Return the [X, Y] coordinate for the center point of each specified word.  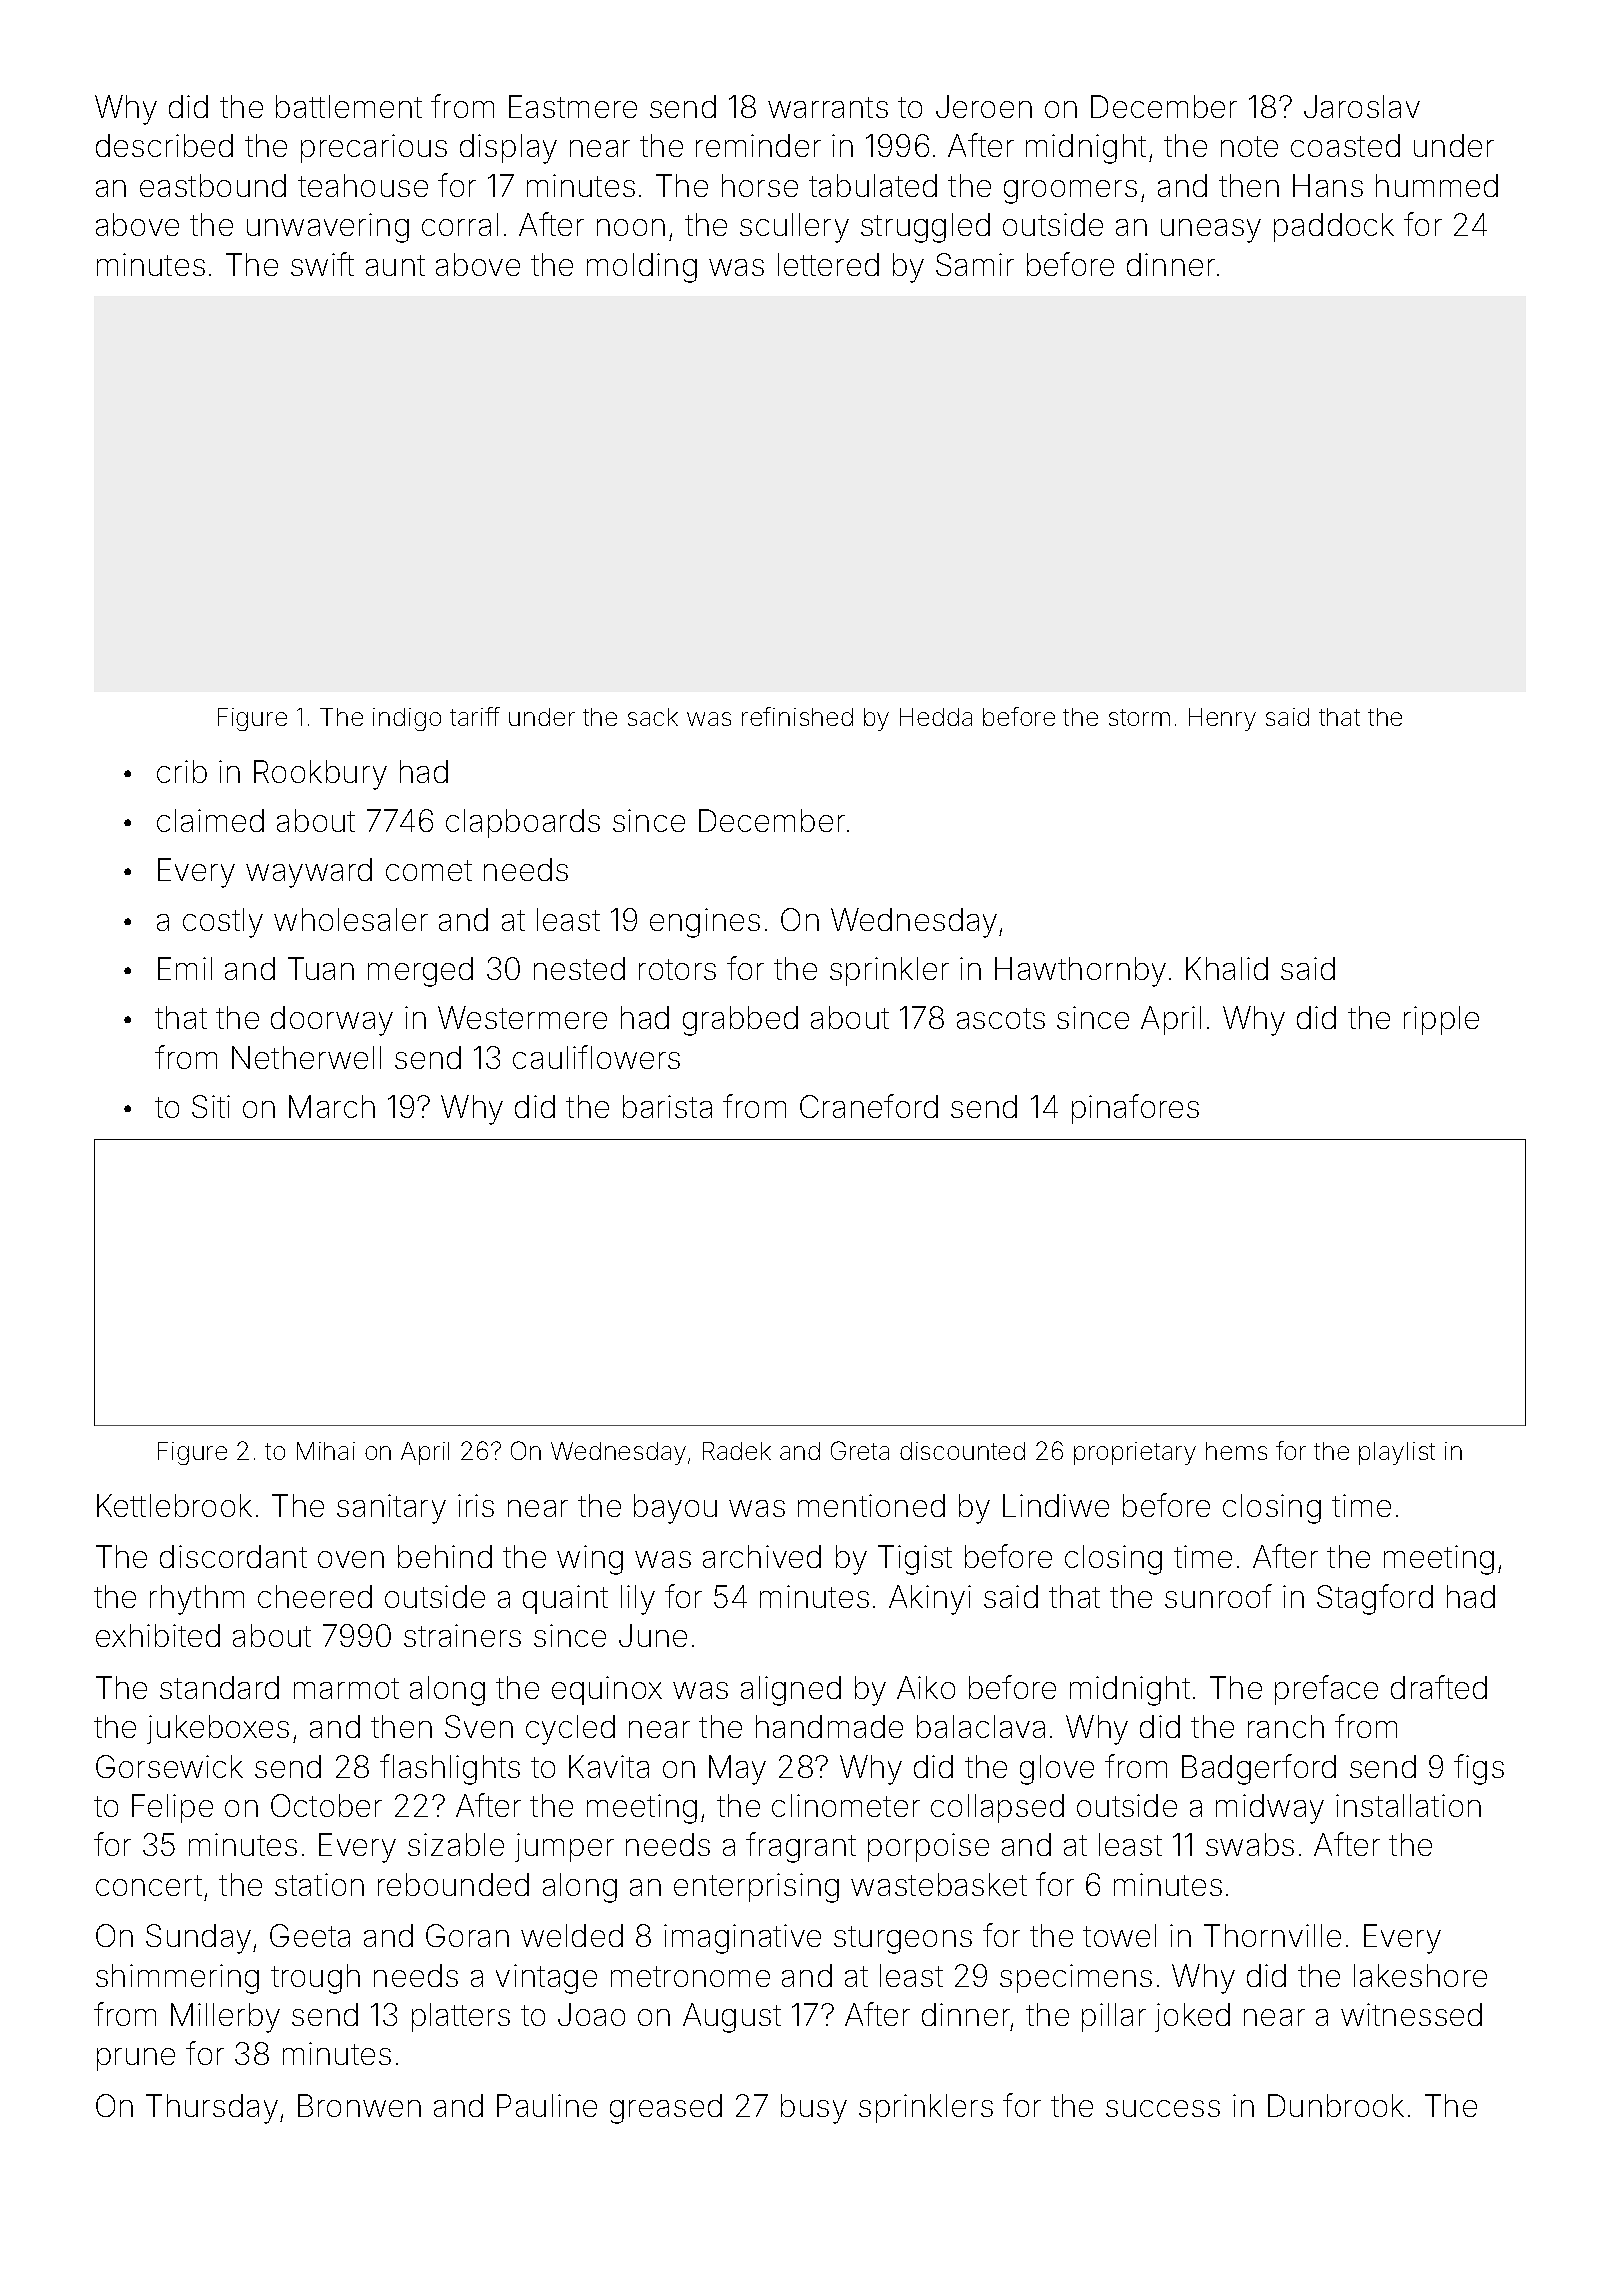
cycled [570, 1730]
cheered [315, 1596]
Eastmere [573, 106]
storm [1139, 717]
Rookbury [320, 775]
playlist [1397, 1453]
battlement [349, 106]
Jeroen [984, 106]
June [653, 1635]
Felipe [172, 1808]
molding [642, 268]
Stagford [1375, 1599]
